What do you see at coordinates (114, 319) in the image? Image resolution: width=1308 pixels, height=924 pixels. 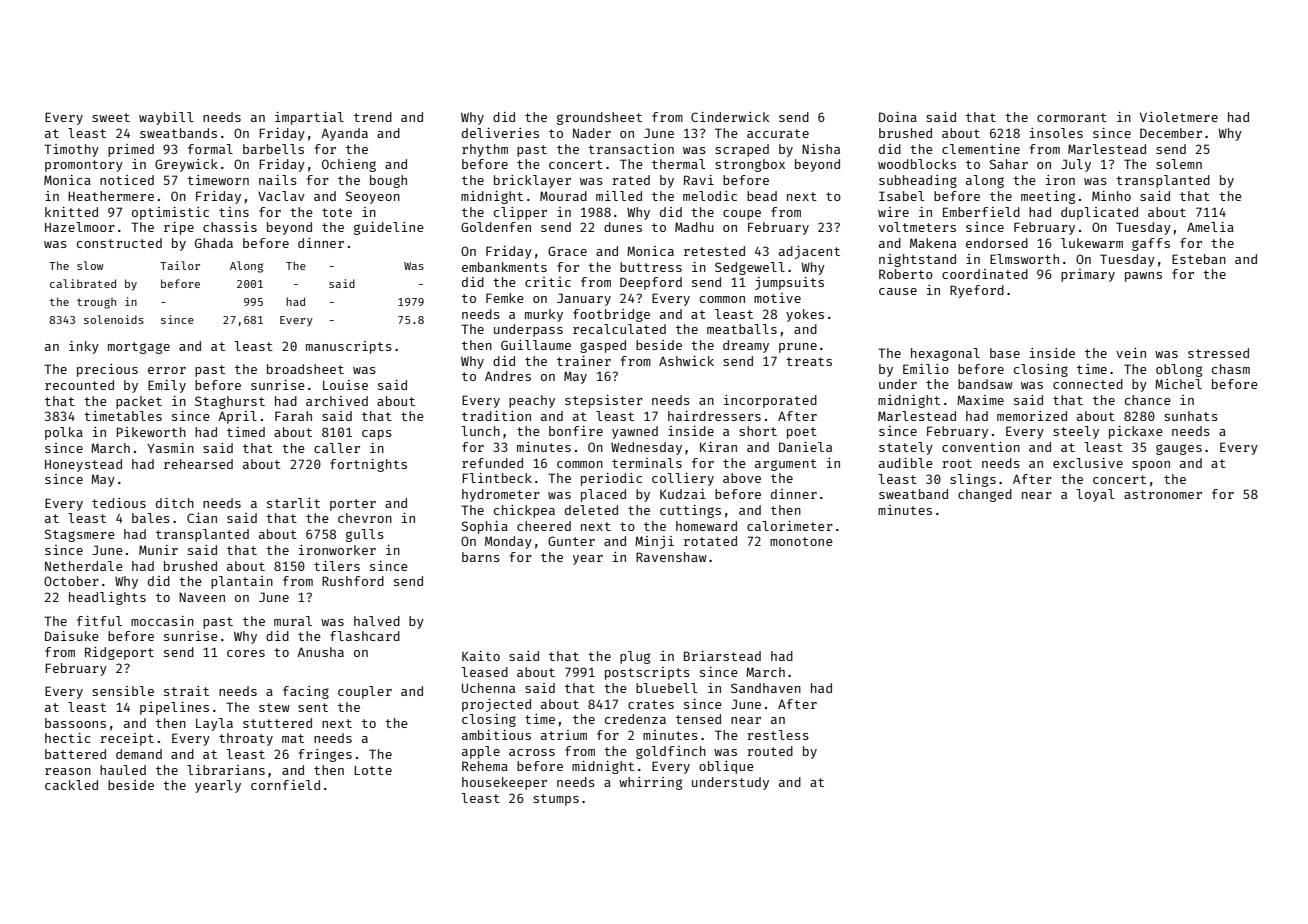 I see `solenoids` at bounding box center [114, 319].
